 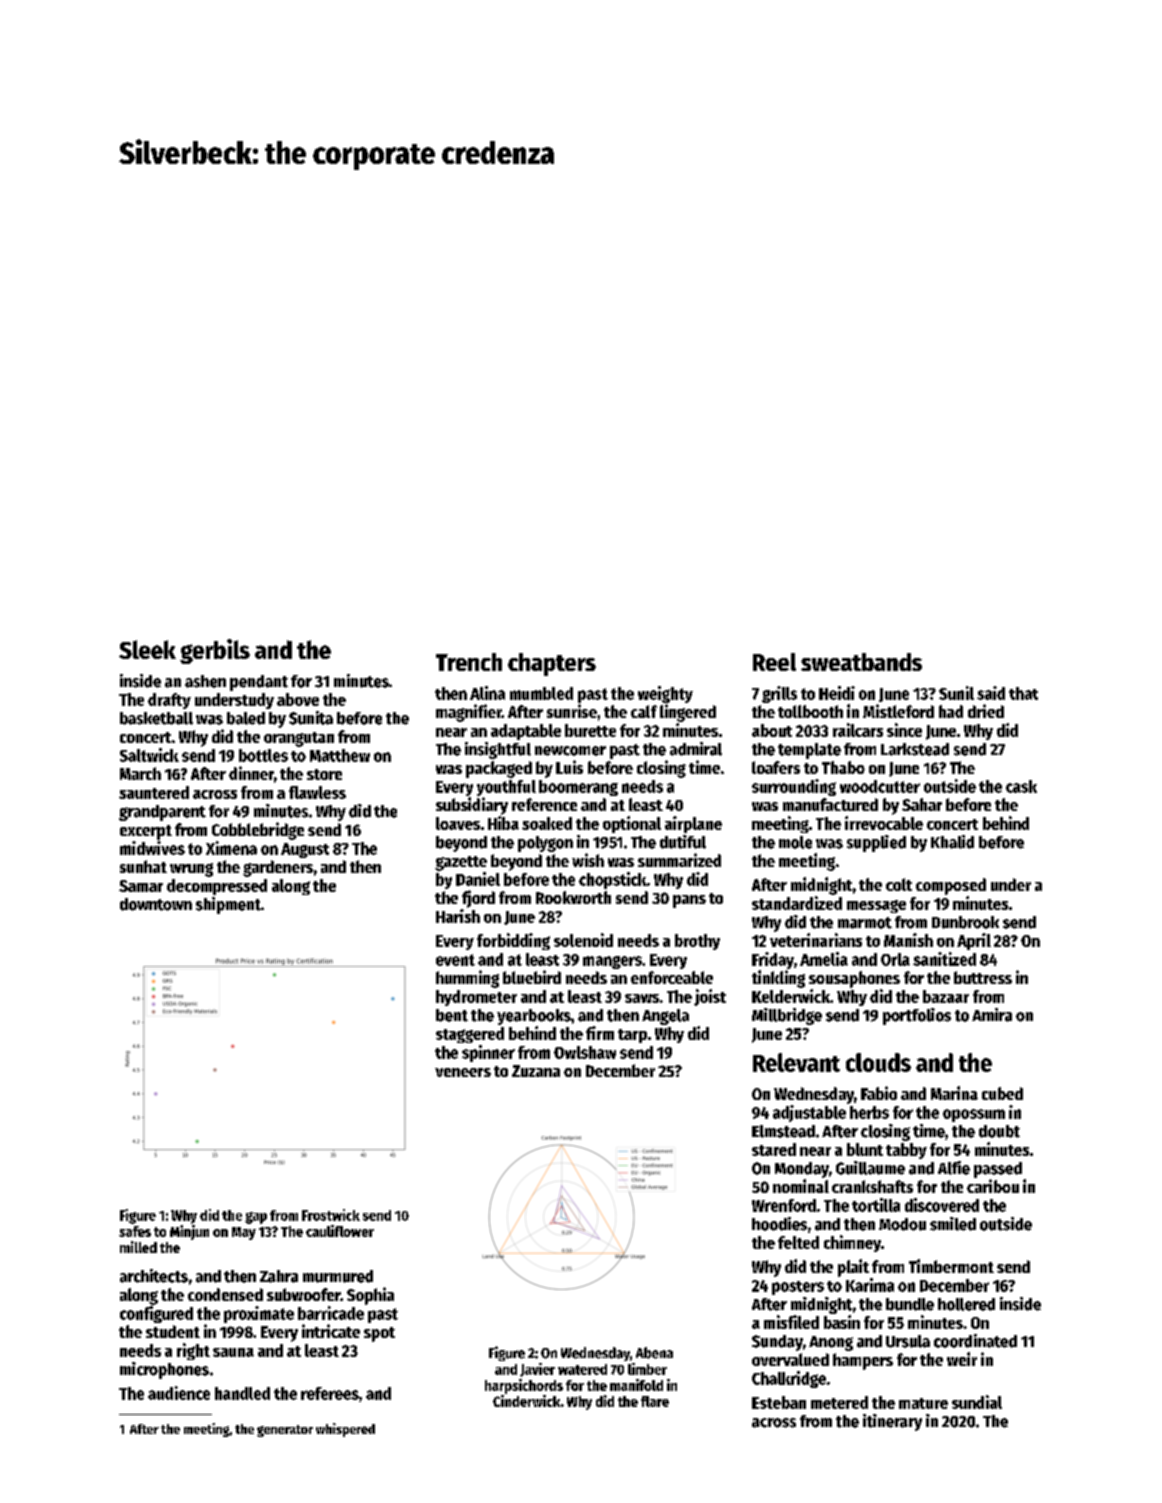 I want to click on Frostwick, so click(x=331, y=1215).
